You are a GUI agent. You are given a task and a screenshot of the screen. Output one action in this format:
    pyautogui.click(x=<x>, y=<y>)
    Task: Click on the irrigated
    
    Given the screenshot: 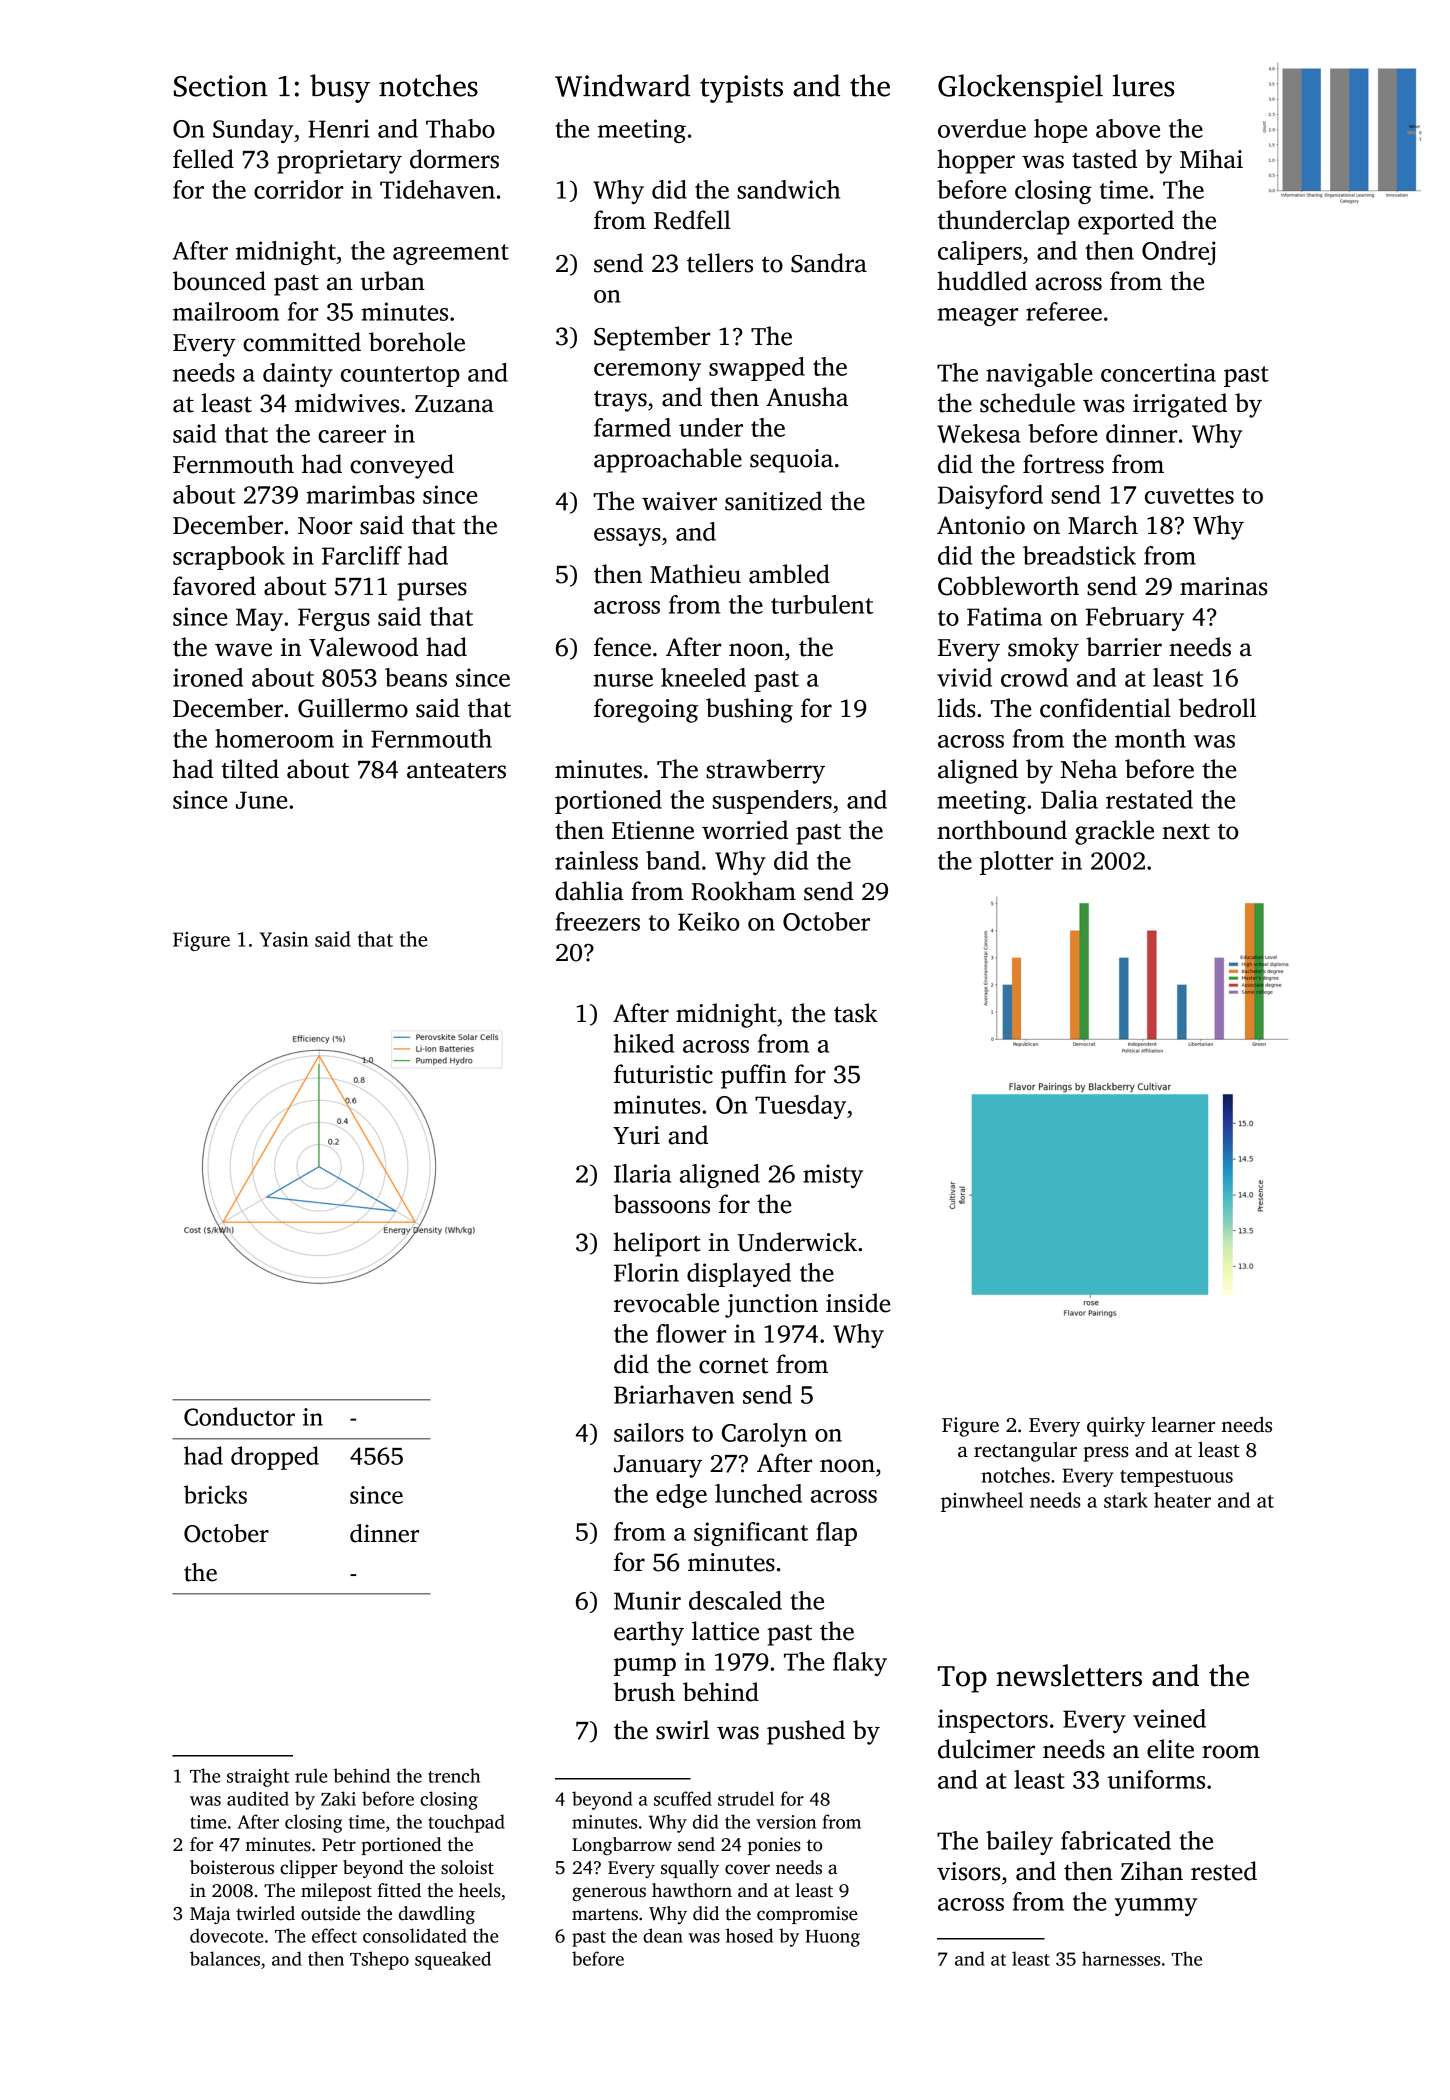 What is the action you would take?
    pyautogui.click(x=1180, y=405)
